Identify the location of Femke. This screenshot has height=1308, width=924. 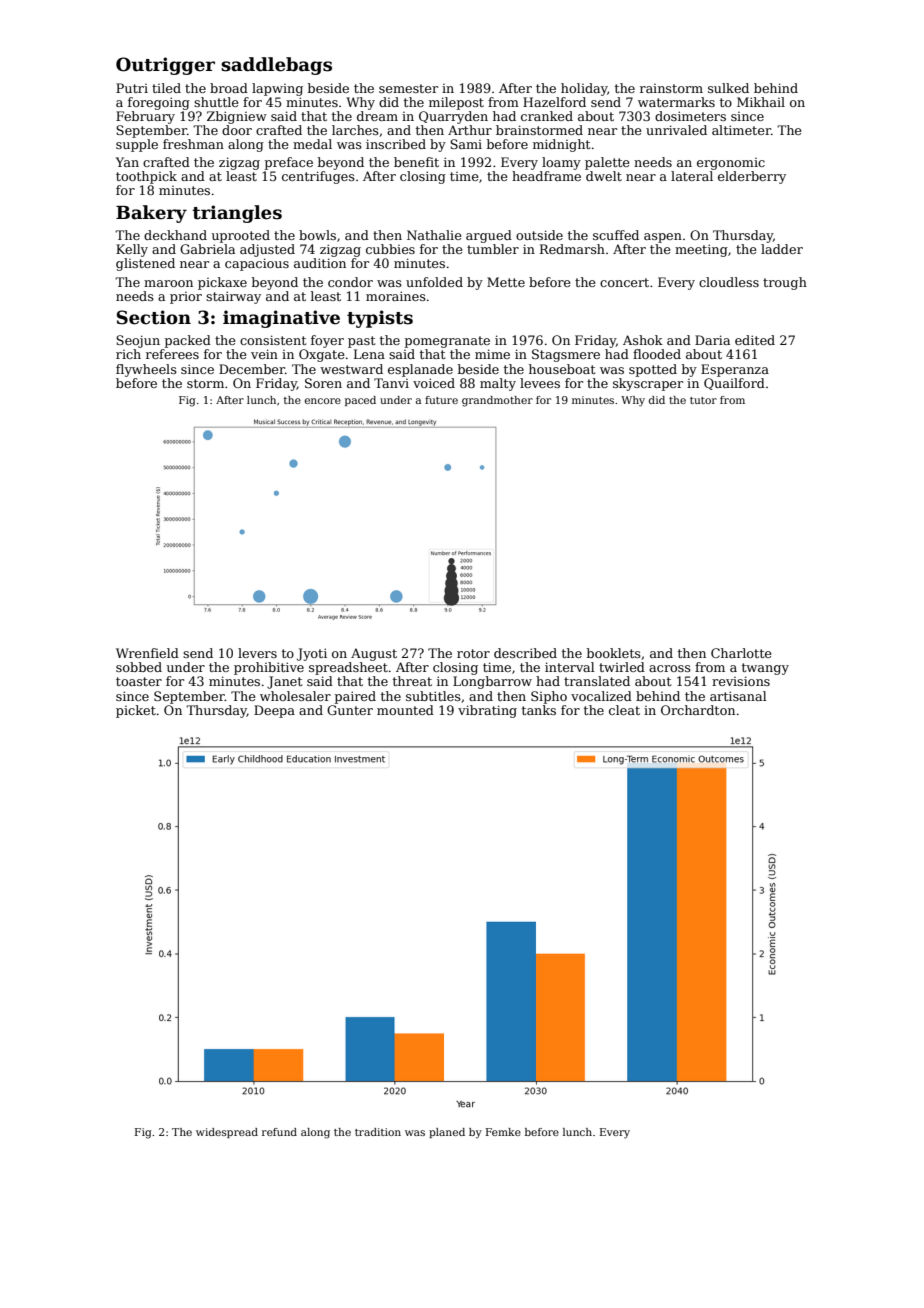
(503, 1132).
